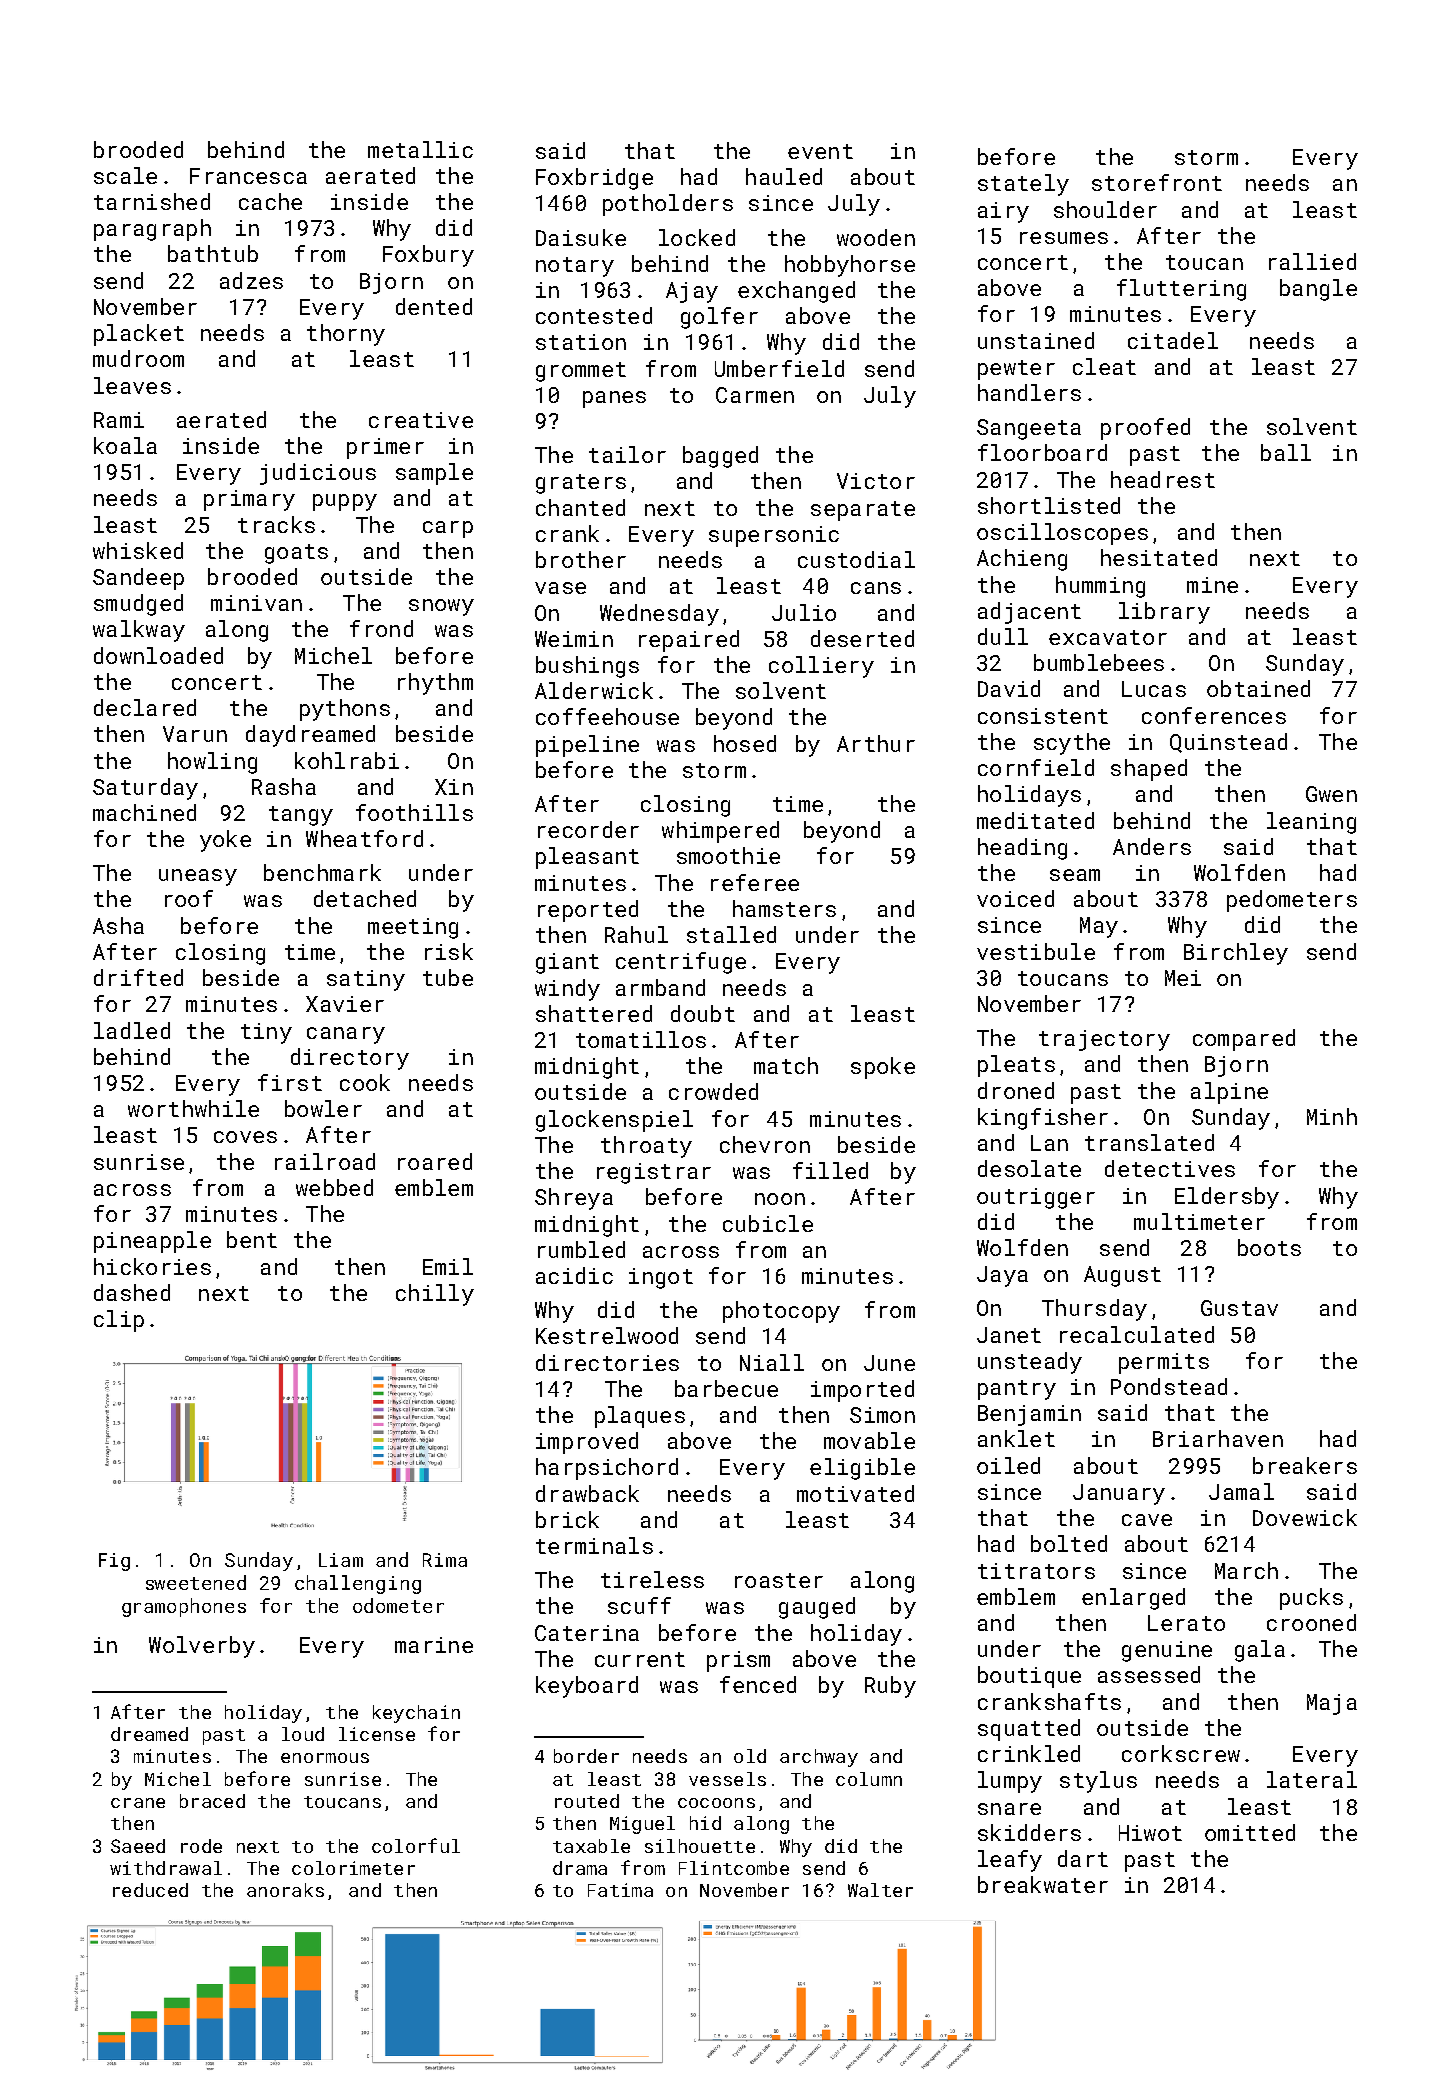 The image size is (1450, 2100). What do you see at coordinates (876, 481) in the document?
I see `Victor` at bounding box center [876, 481].
